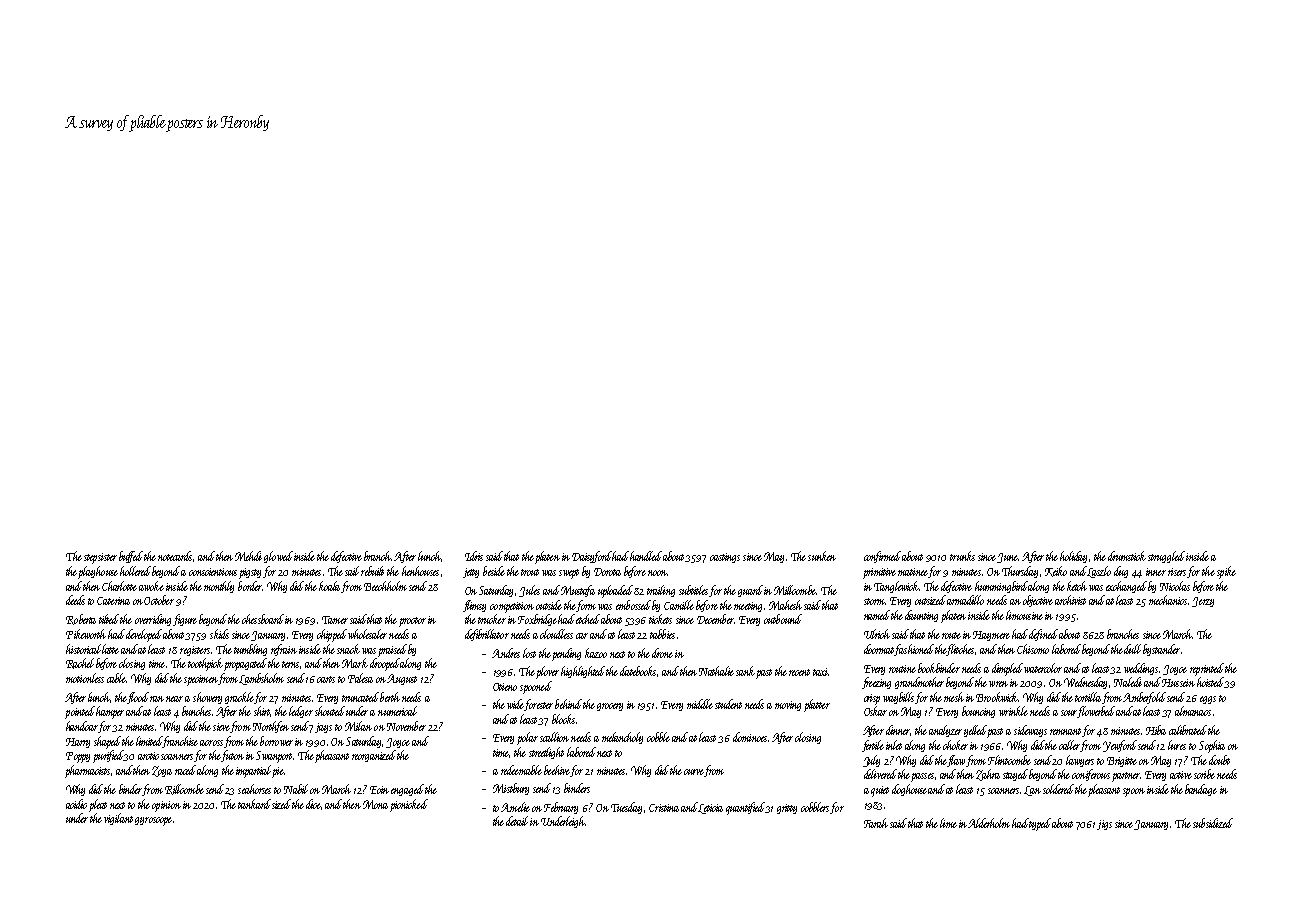 This screenshot has width=1308, height=924. I want to click on koala, so click(330, 587).
